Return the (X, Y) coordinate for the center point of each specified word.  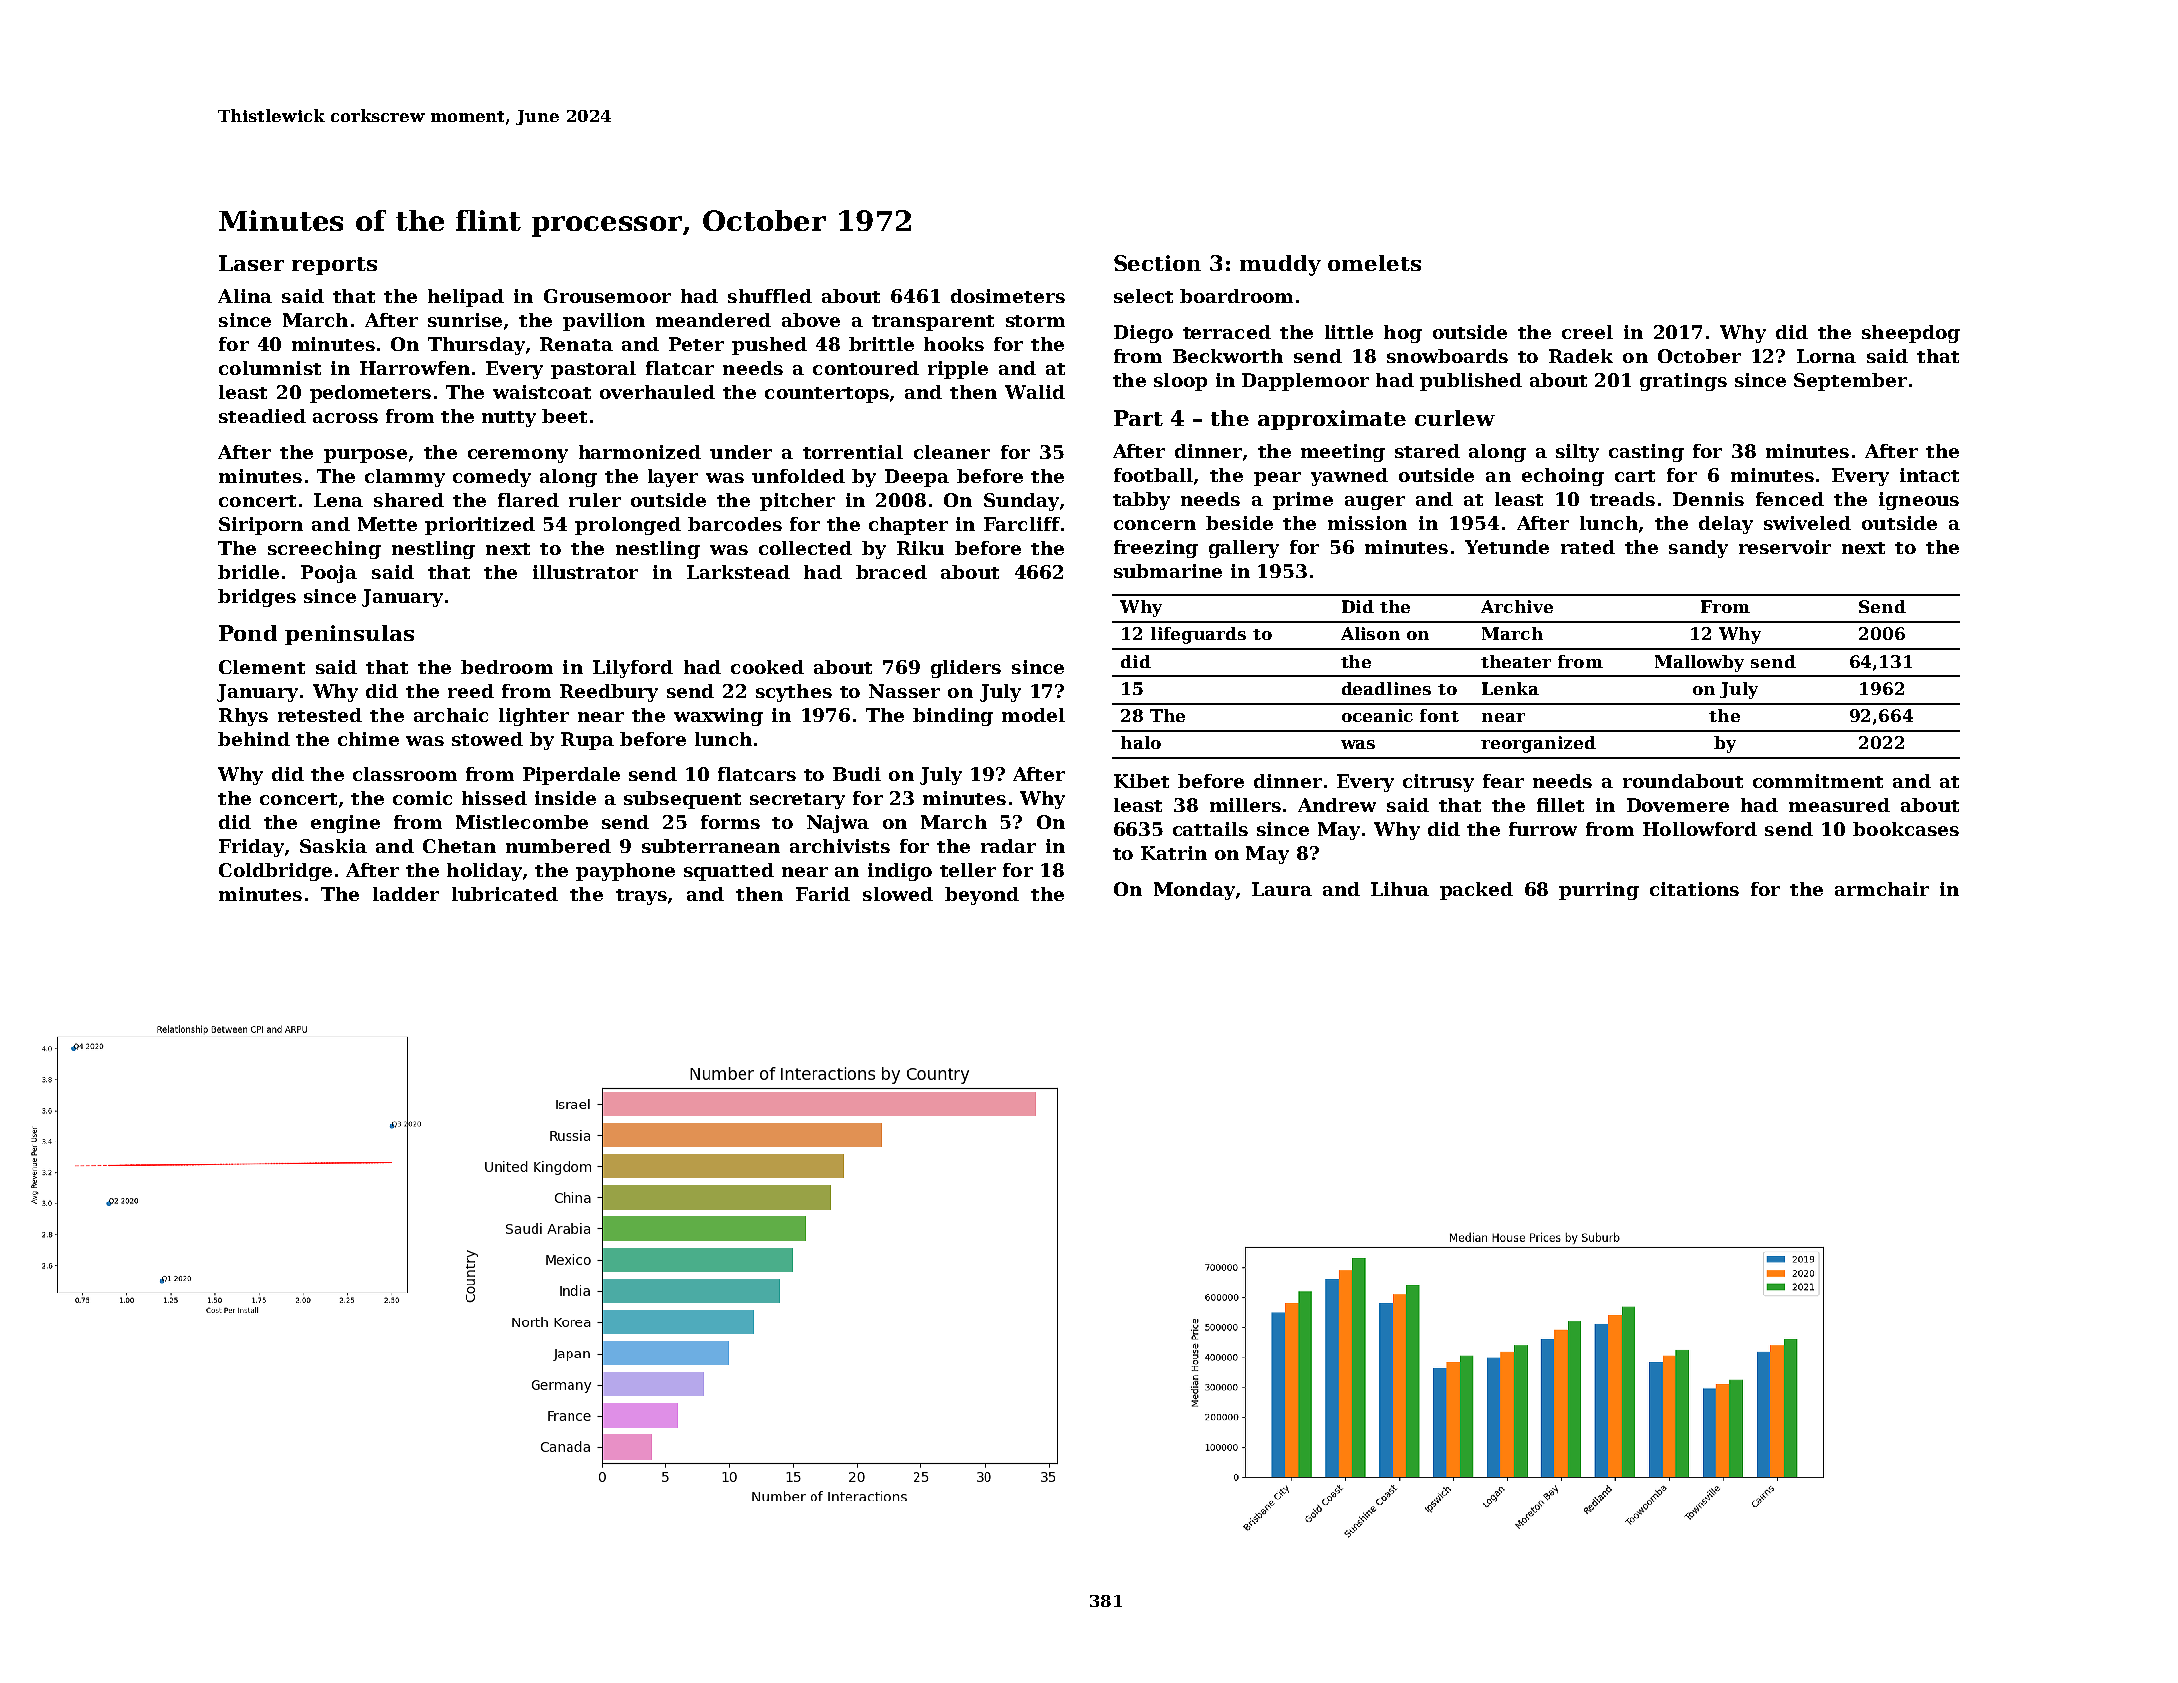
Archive (1517, 606)
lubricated (505, 894)
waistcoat (542, 392)
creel (1587, 332)
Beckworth (1228, 356)
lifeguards (1198, 635)
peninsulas (349, 635)
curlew (1455, 418)
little (1349, 332)
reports (334, 266)
